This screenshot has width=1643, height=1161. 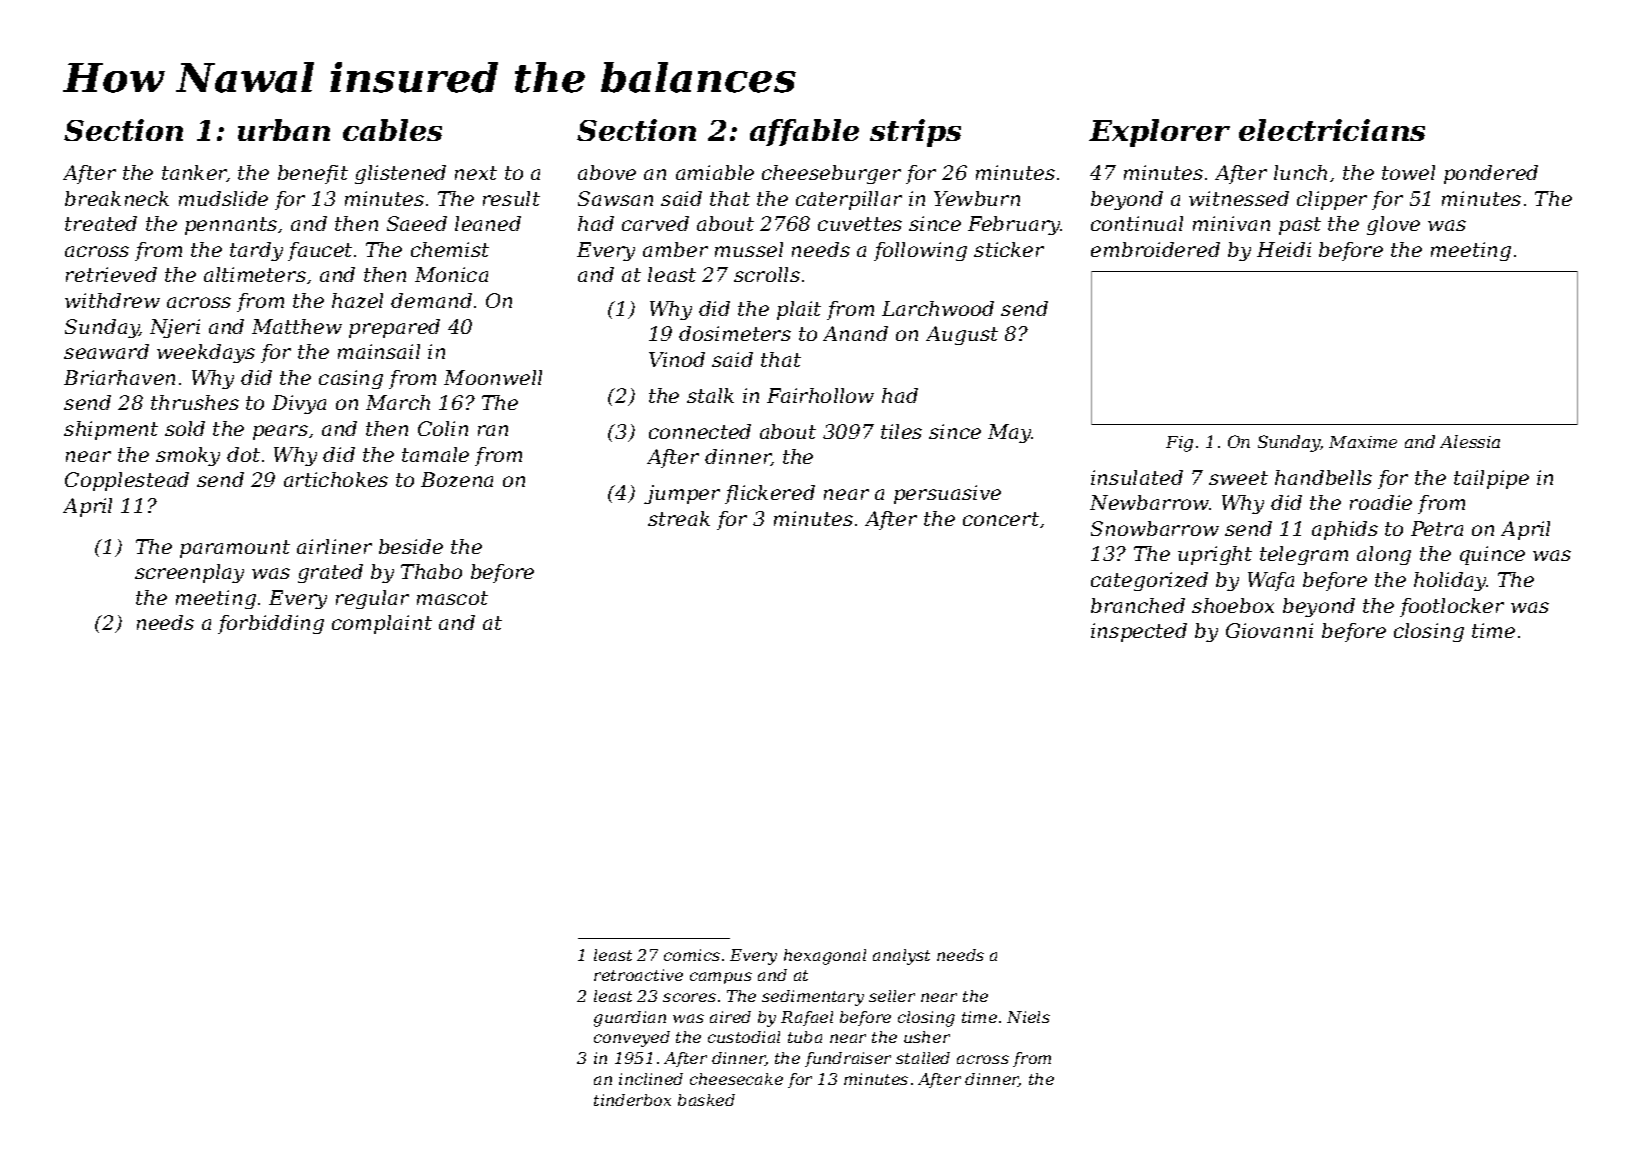 I want to click on electricians, so click(x=1332, y=130).
